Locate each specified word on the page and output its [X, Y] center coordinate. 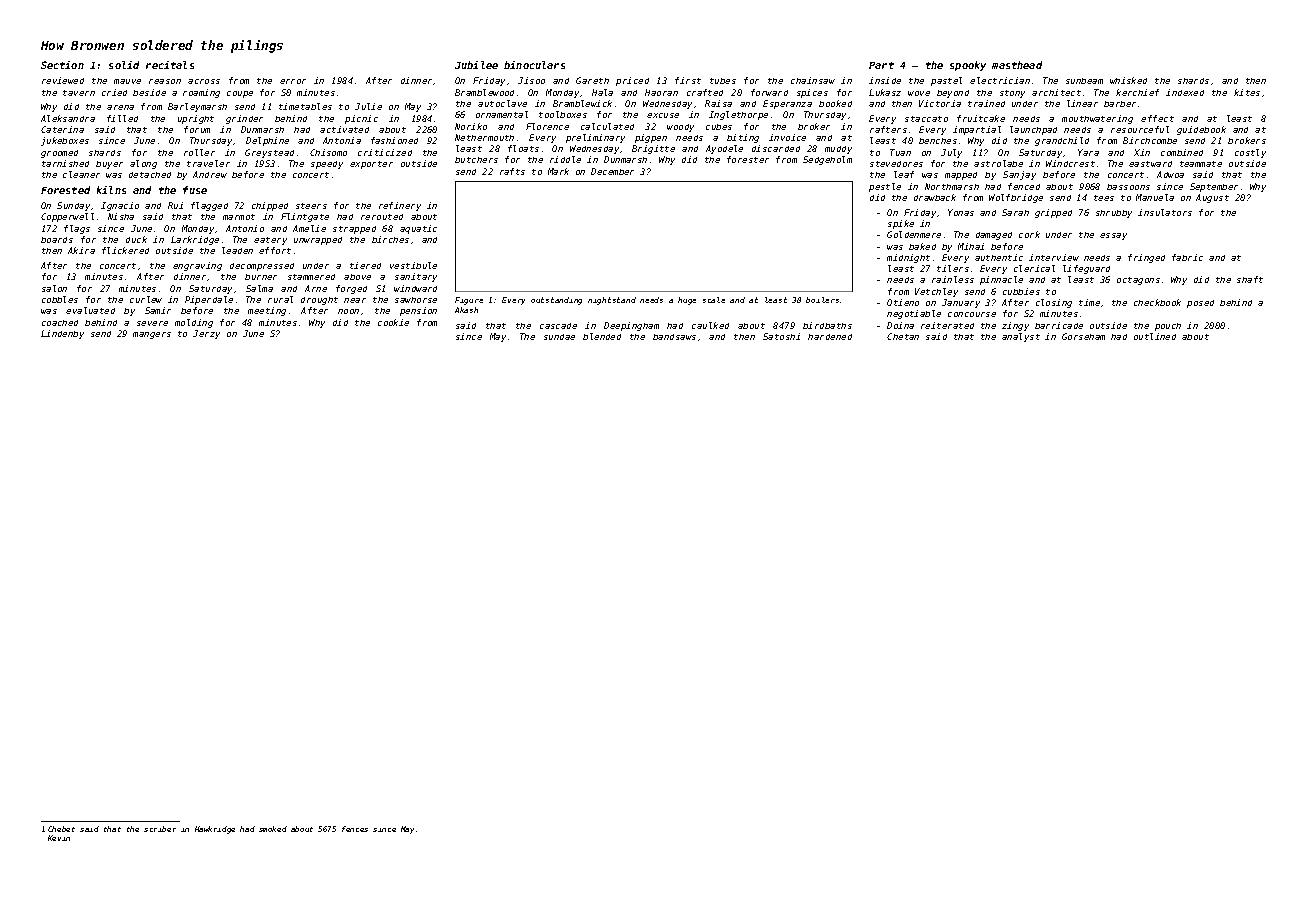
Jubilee [476, 65]
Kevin [59, 838]
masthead [1017, 65]
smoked [273, 829]
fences [355, 829]
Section [62, 65]
